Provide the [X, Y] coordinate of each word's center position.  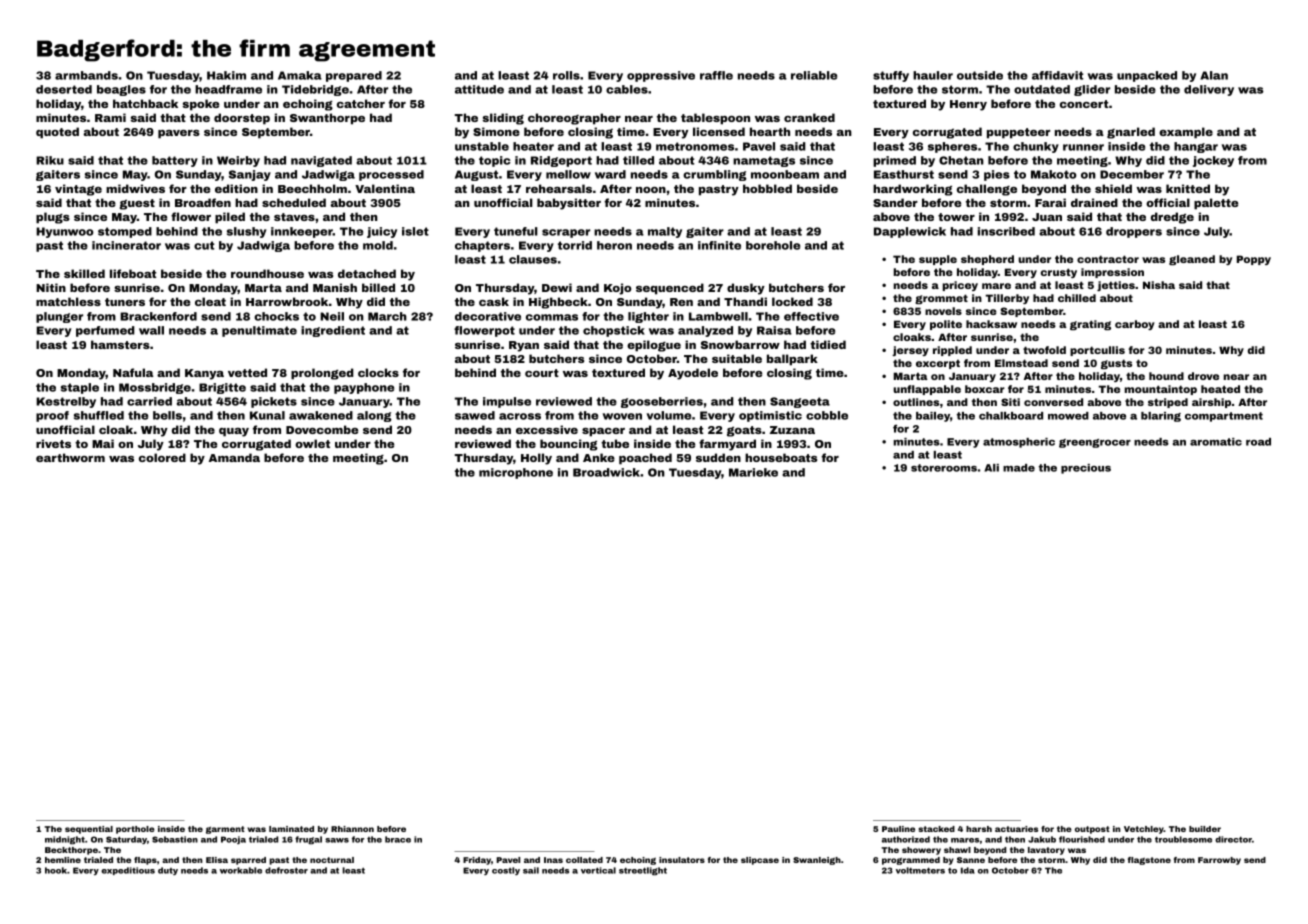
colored [162, 457]
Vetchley [1144, 830]
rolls [566, 75]
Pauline [898, 829]
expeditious [128, 871]
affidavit [1057, 75]
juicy [382, 232]
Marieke [753, 472]
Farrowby [1219, 861]
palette [1216, 204]
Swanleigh [817, 861]
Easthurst [904, 174]
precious [1086, 469]
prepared [354, 76]
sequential [89, 830]
